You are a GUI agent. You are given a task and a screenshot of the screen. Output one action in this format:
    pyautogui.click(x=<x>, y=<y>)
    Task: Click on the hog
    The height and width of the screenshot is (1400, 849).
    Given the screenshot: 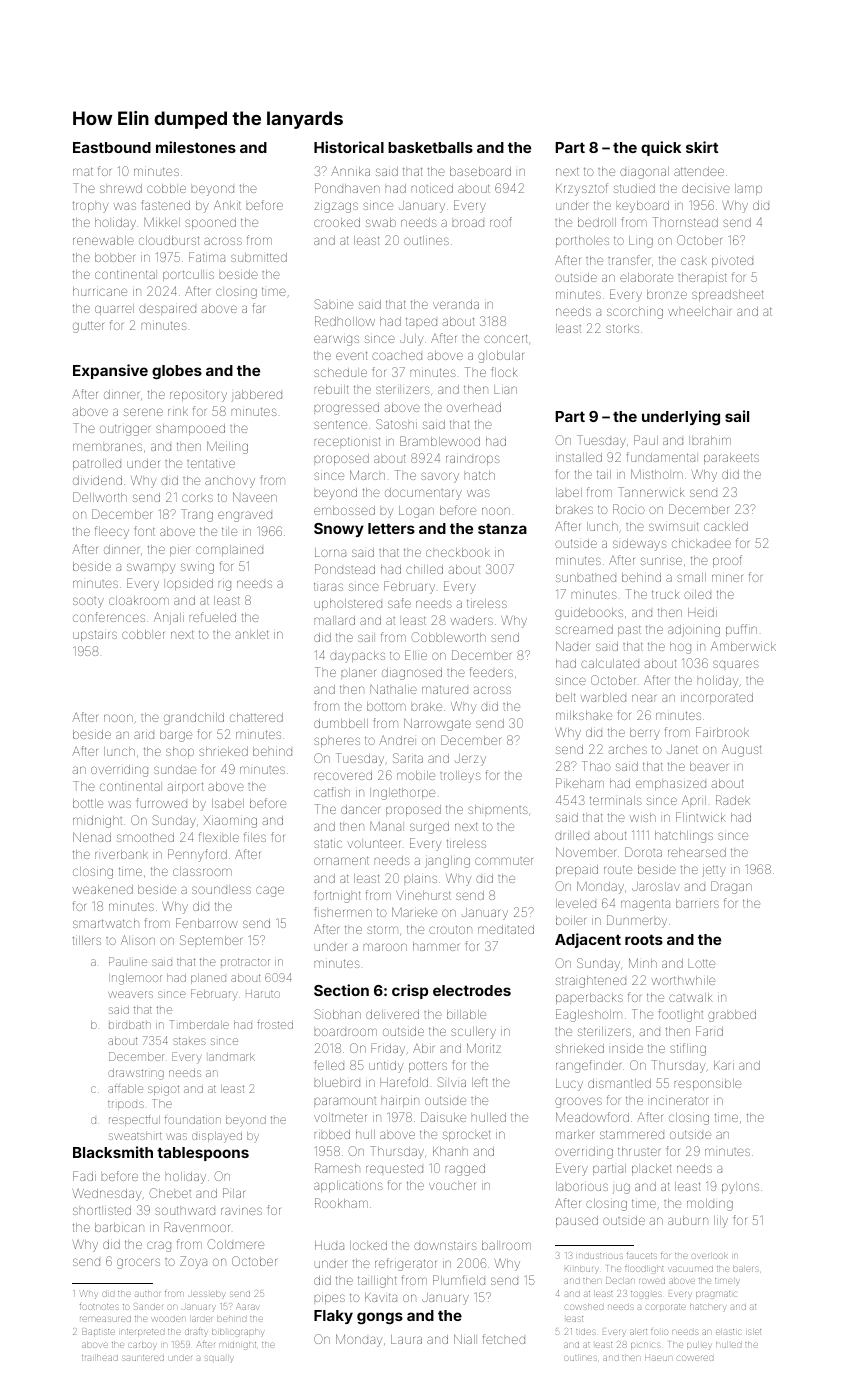 What is the action you would take?
    pyautogui.click(x=680, y=648)
